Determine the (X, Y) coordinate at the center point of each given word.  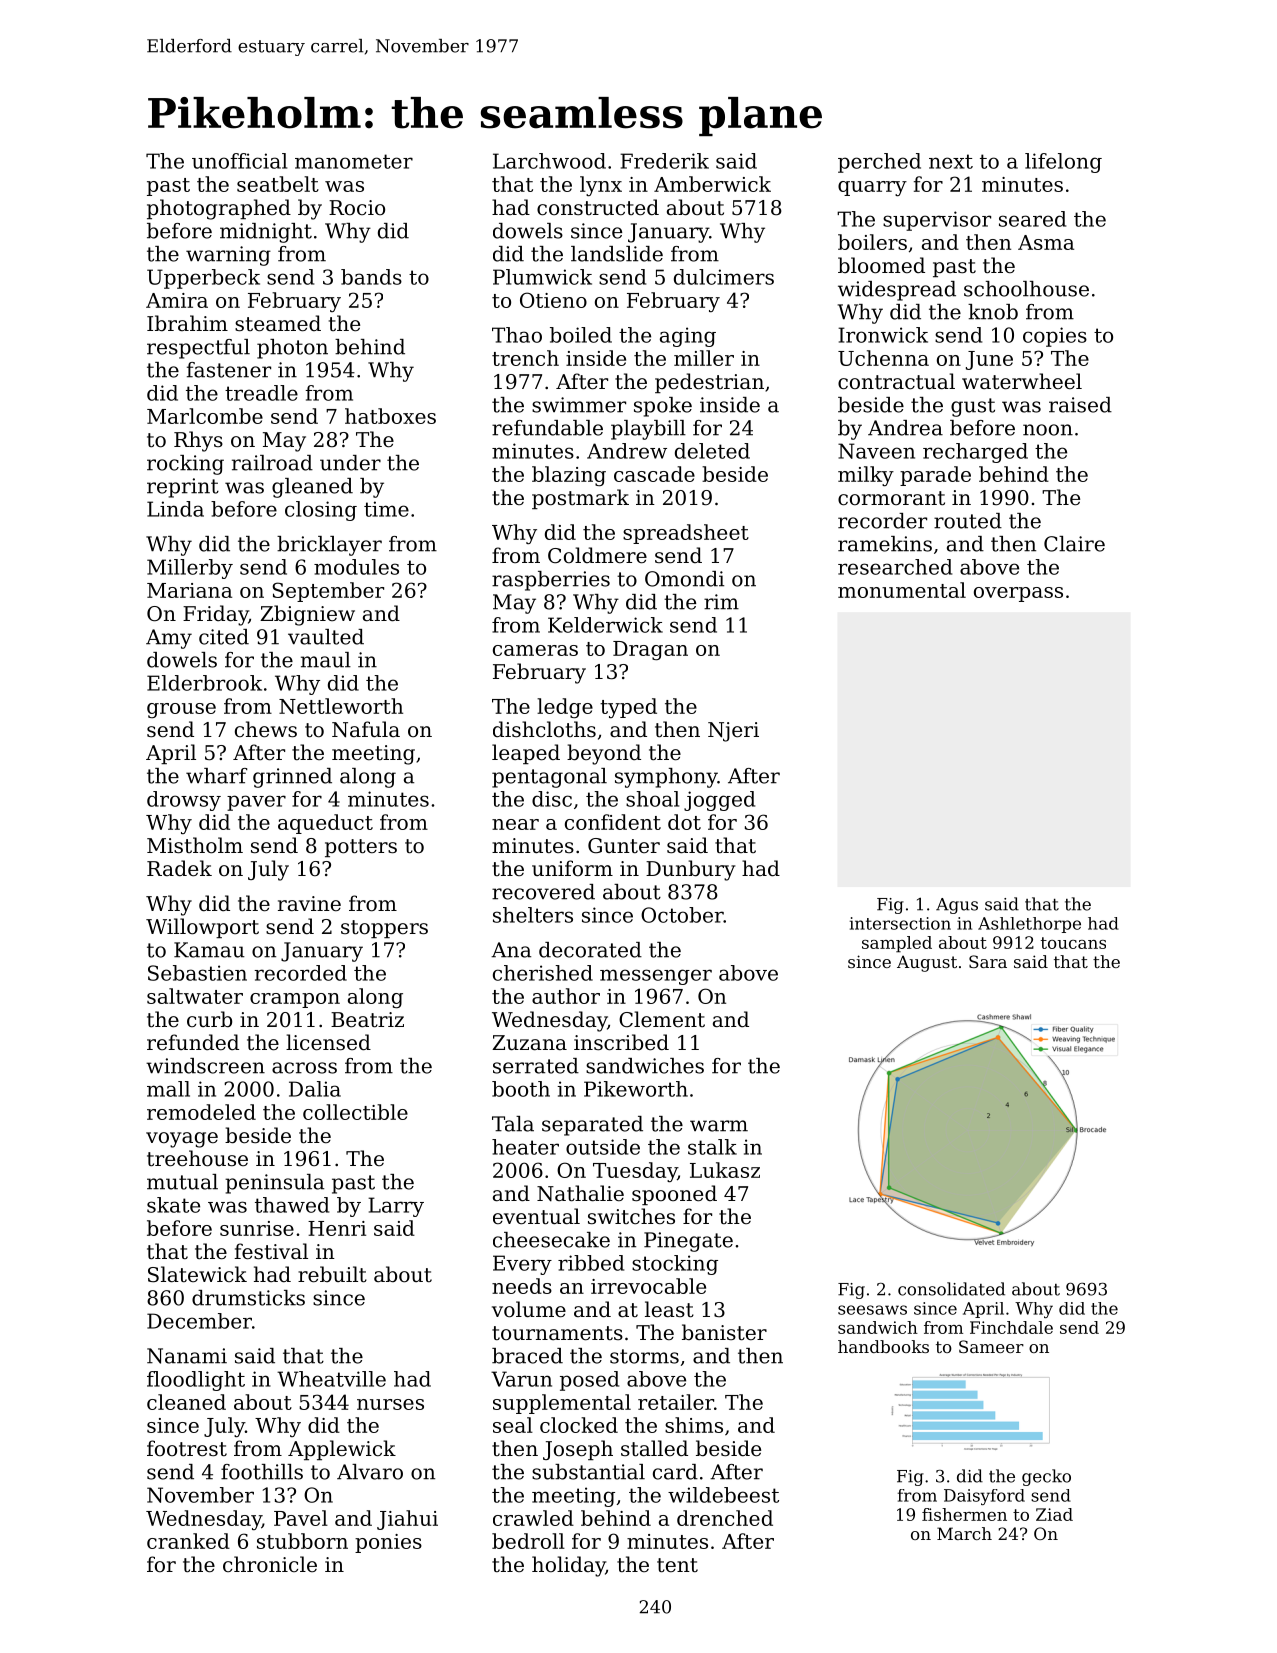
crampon (295, 1000)
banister (724, 1332)
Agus (957, 906)
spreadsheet (686, 534)
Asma (1046, 242)
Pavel (301, 1518)
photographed (219, 209)
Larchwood (549, 161)
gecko (1046, 1477)
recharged (975, 453)
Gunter (624, 846)
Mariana (189, 590)
